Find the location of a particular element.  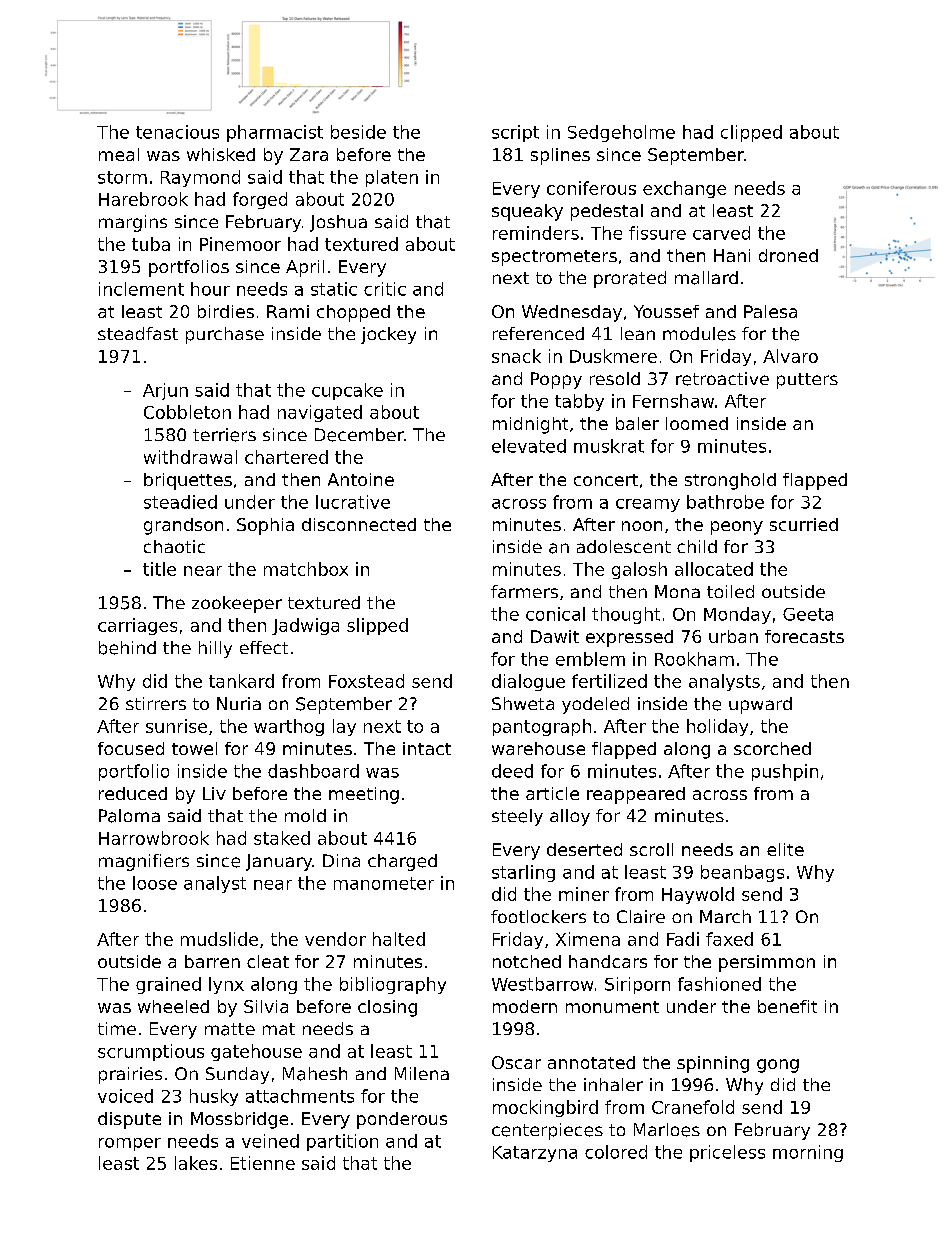

tankard is located at coordinates (241, 681).
